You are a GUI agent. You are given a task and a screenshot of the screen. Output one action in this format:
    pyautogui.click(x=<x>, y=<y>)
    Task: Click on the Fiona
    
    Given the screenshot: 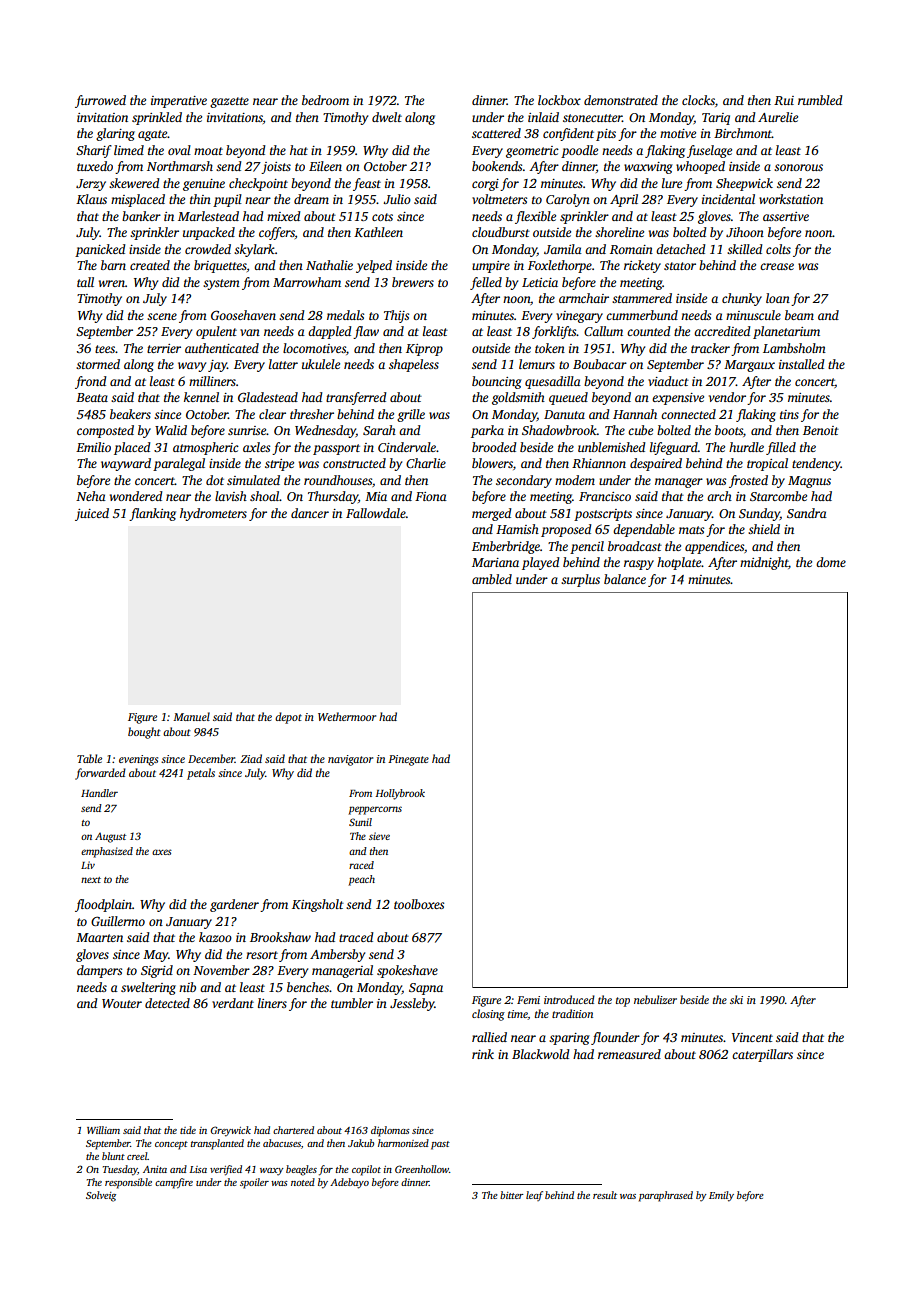 What is the action you would take?
    pyautogui.click(x=431, y=496)
